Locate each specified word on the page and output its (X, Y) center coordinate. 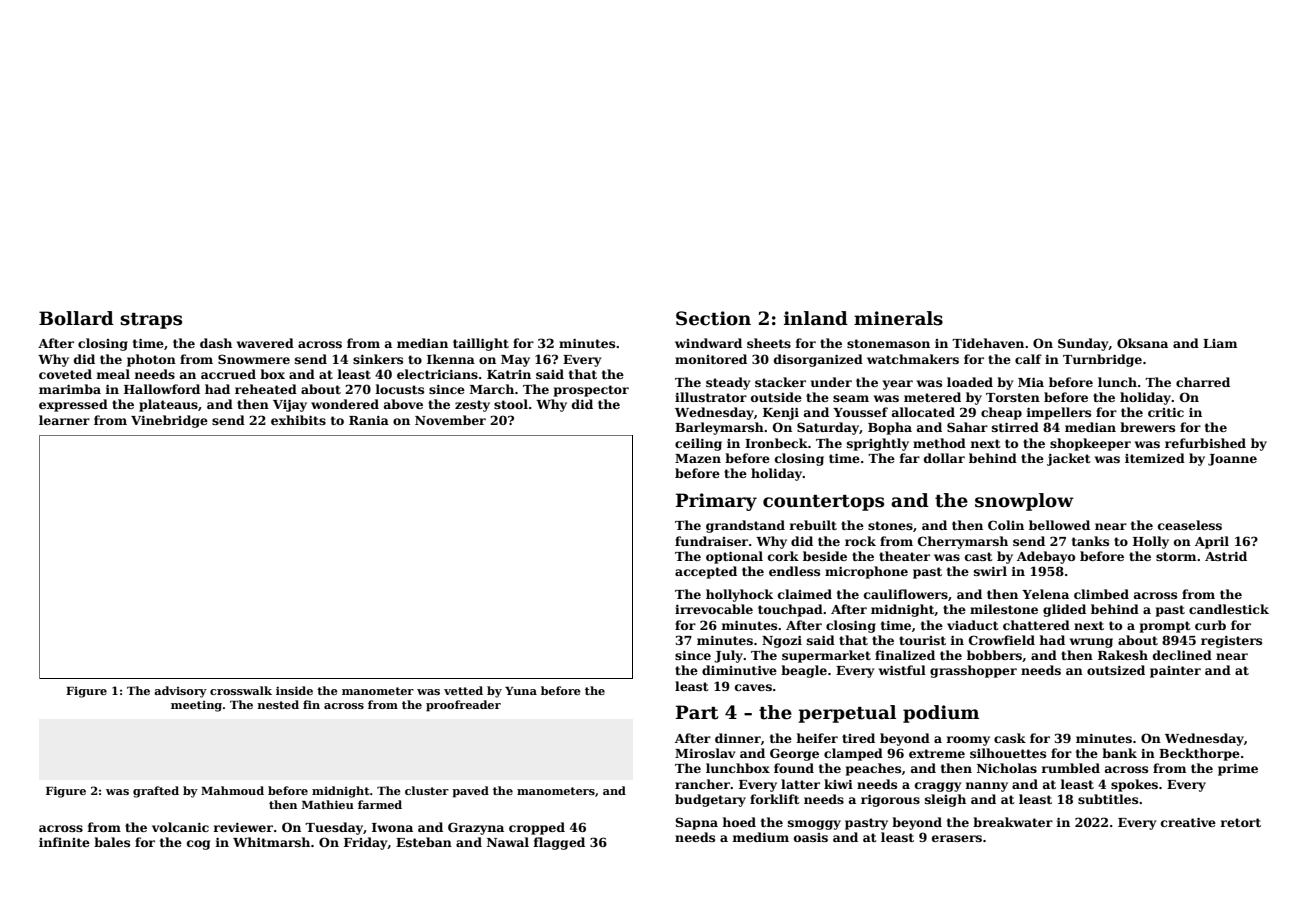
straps (151, 321)
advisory (180, 692)
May (515, 361)
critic (1166, 412)
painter (1175, 672)
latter (800, 784)
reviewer (243, 827)
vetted (463, 690)
